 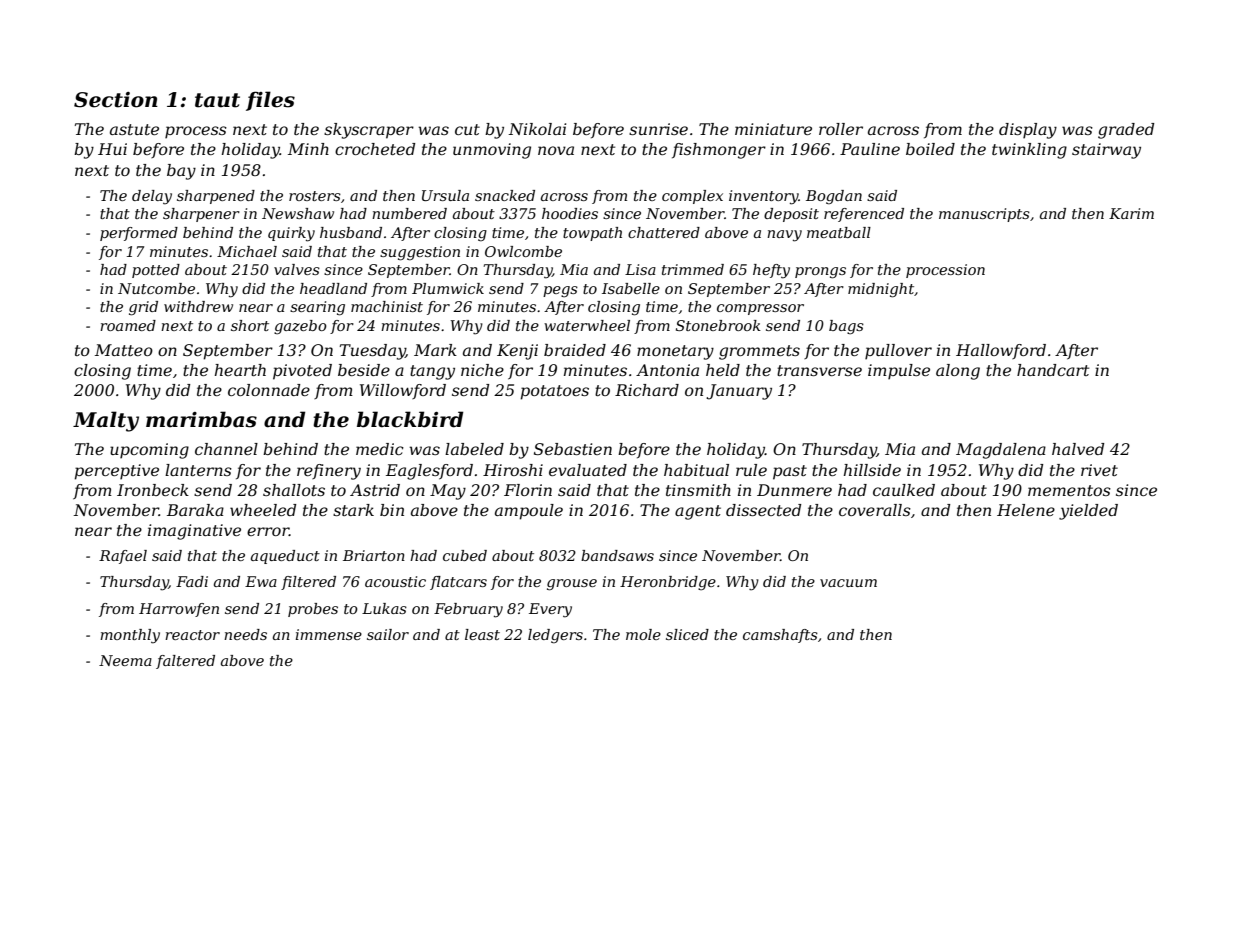 I want to click on graded, so click(x=1126, y=131).
